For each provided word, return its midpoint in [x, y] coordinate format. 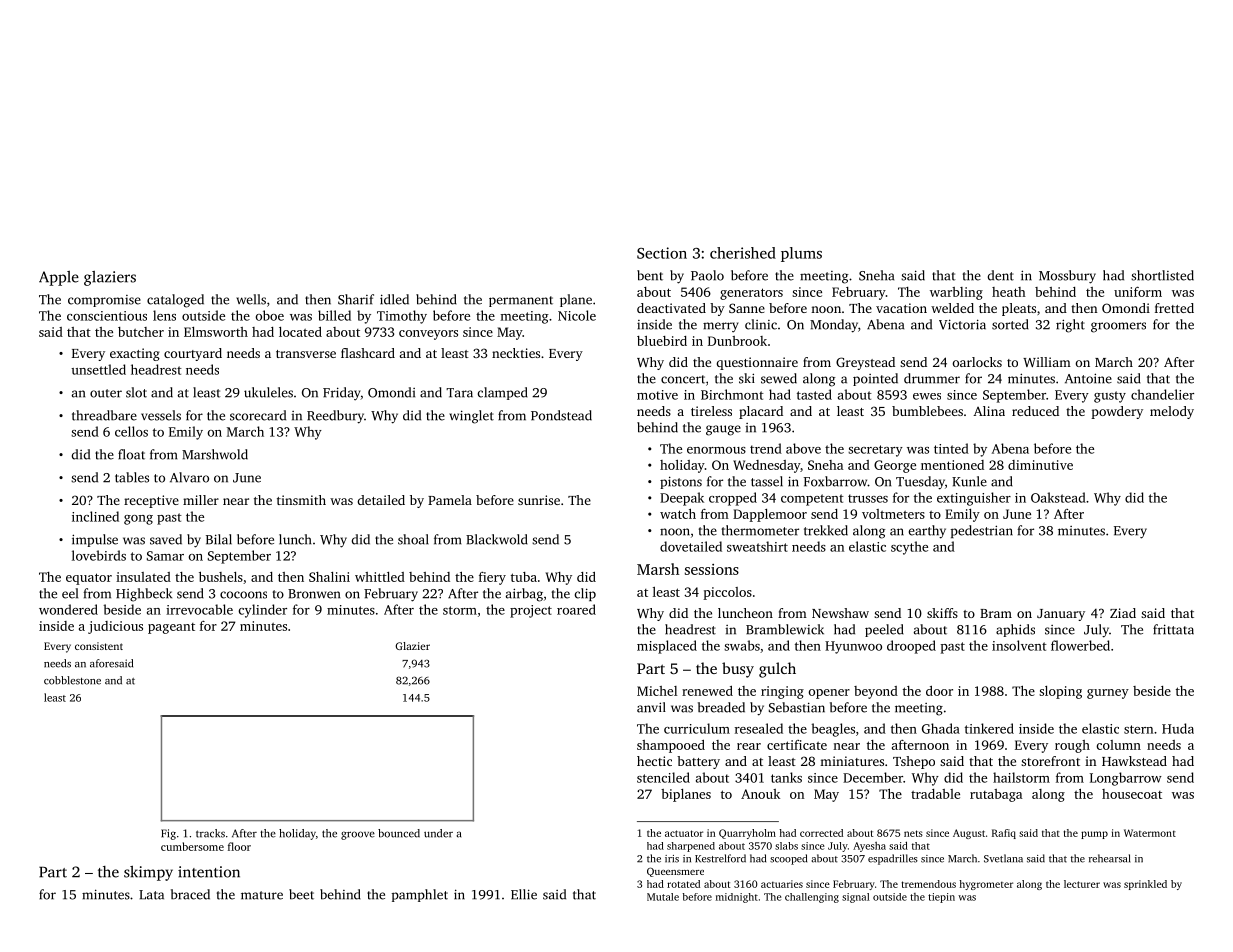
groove [358, 835]
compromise [104, 301]
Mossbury [1067, 277]
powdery [1117, 412]
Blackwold [497, 539]
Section [662, 253]
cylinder [262, 611]
